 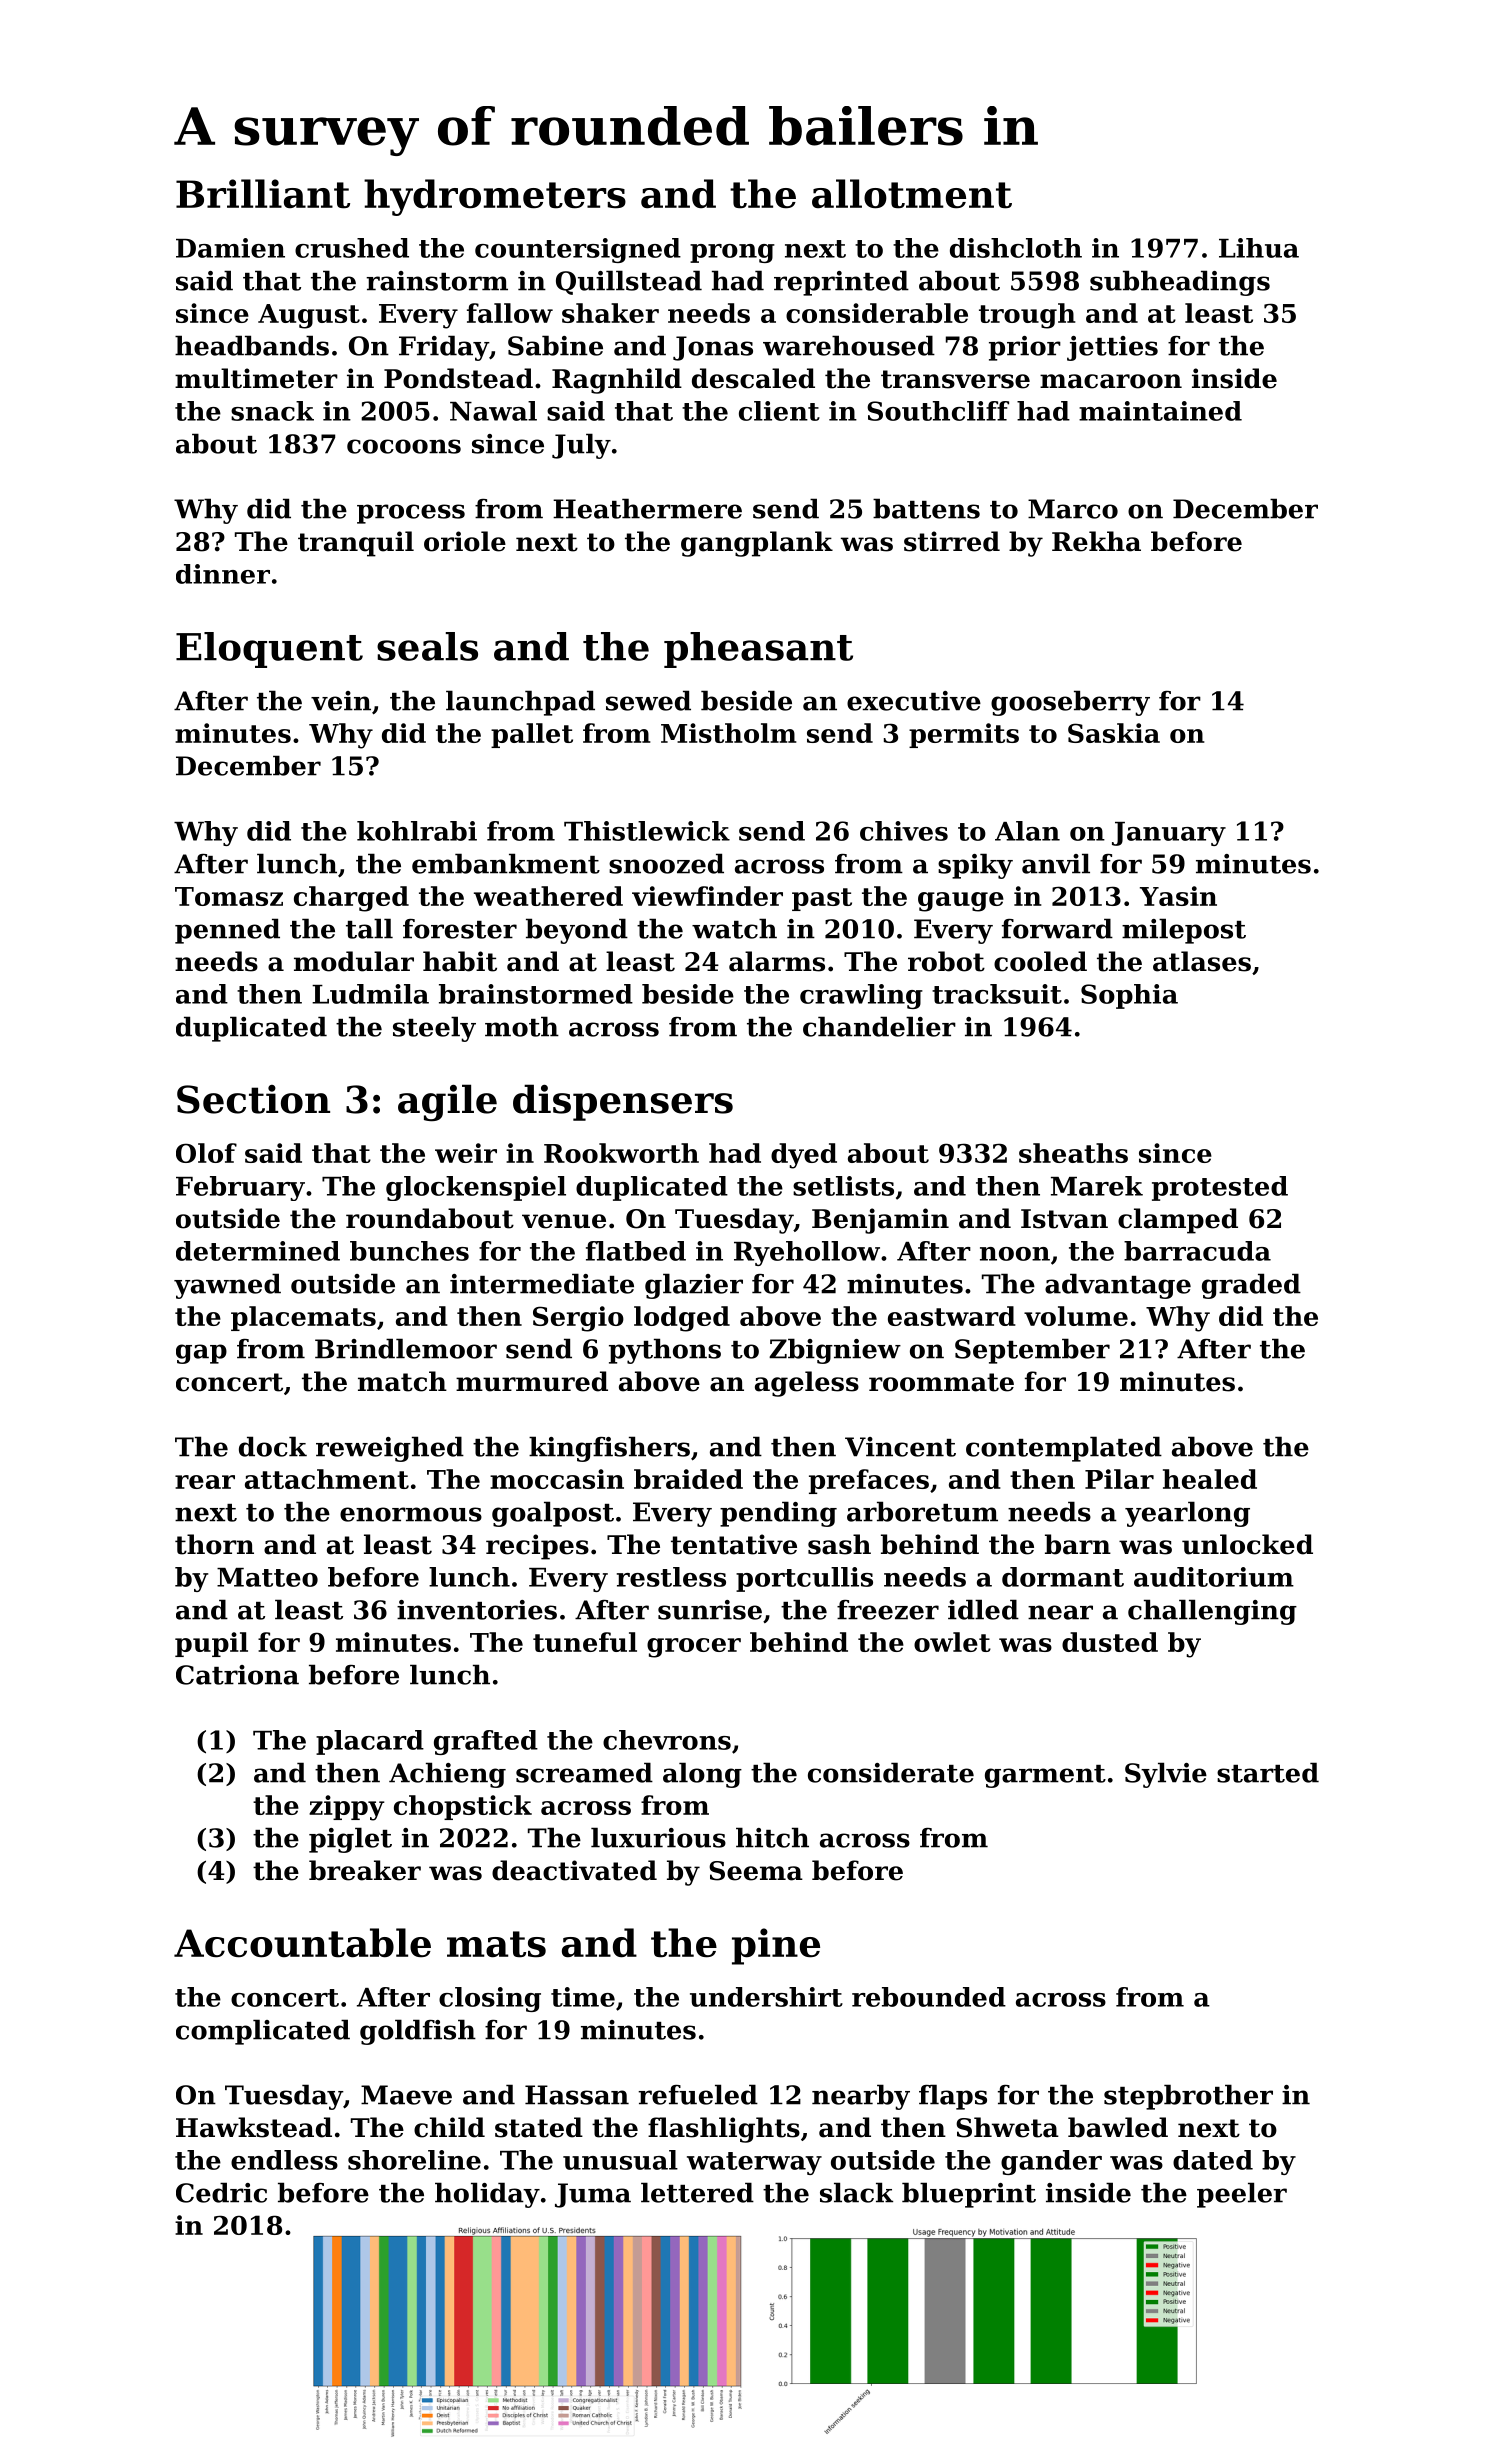 I want to click on tuneful, so click(x=585, y=1642).
